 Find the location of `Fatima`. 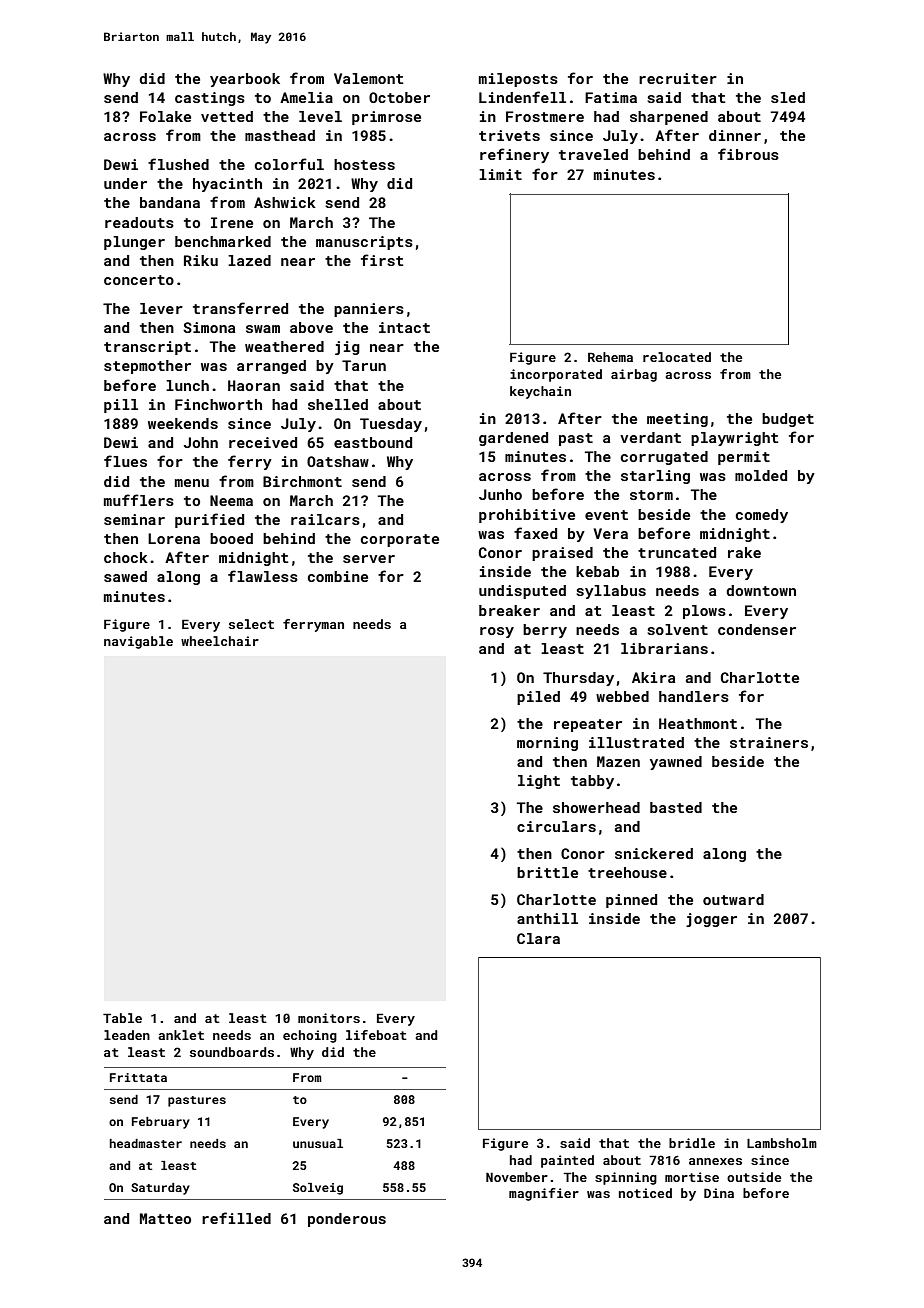

Fatima is located at coordinates (611, 97).
